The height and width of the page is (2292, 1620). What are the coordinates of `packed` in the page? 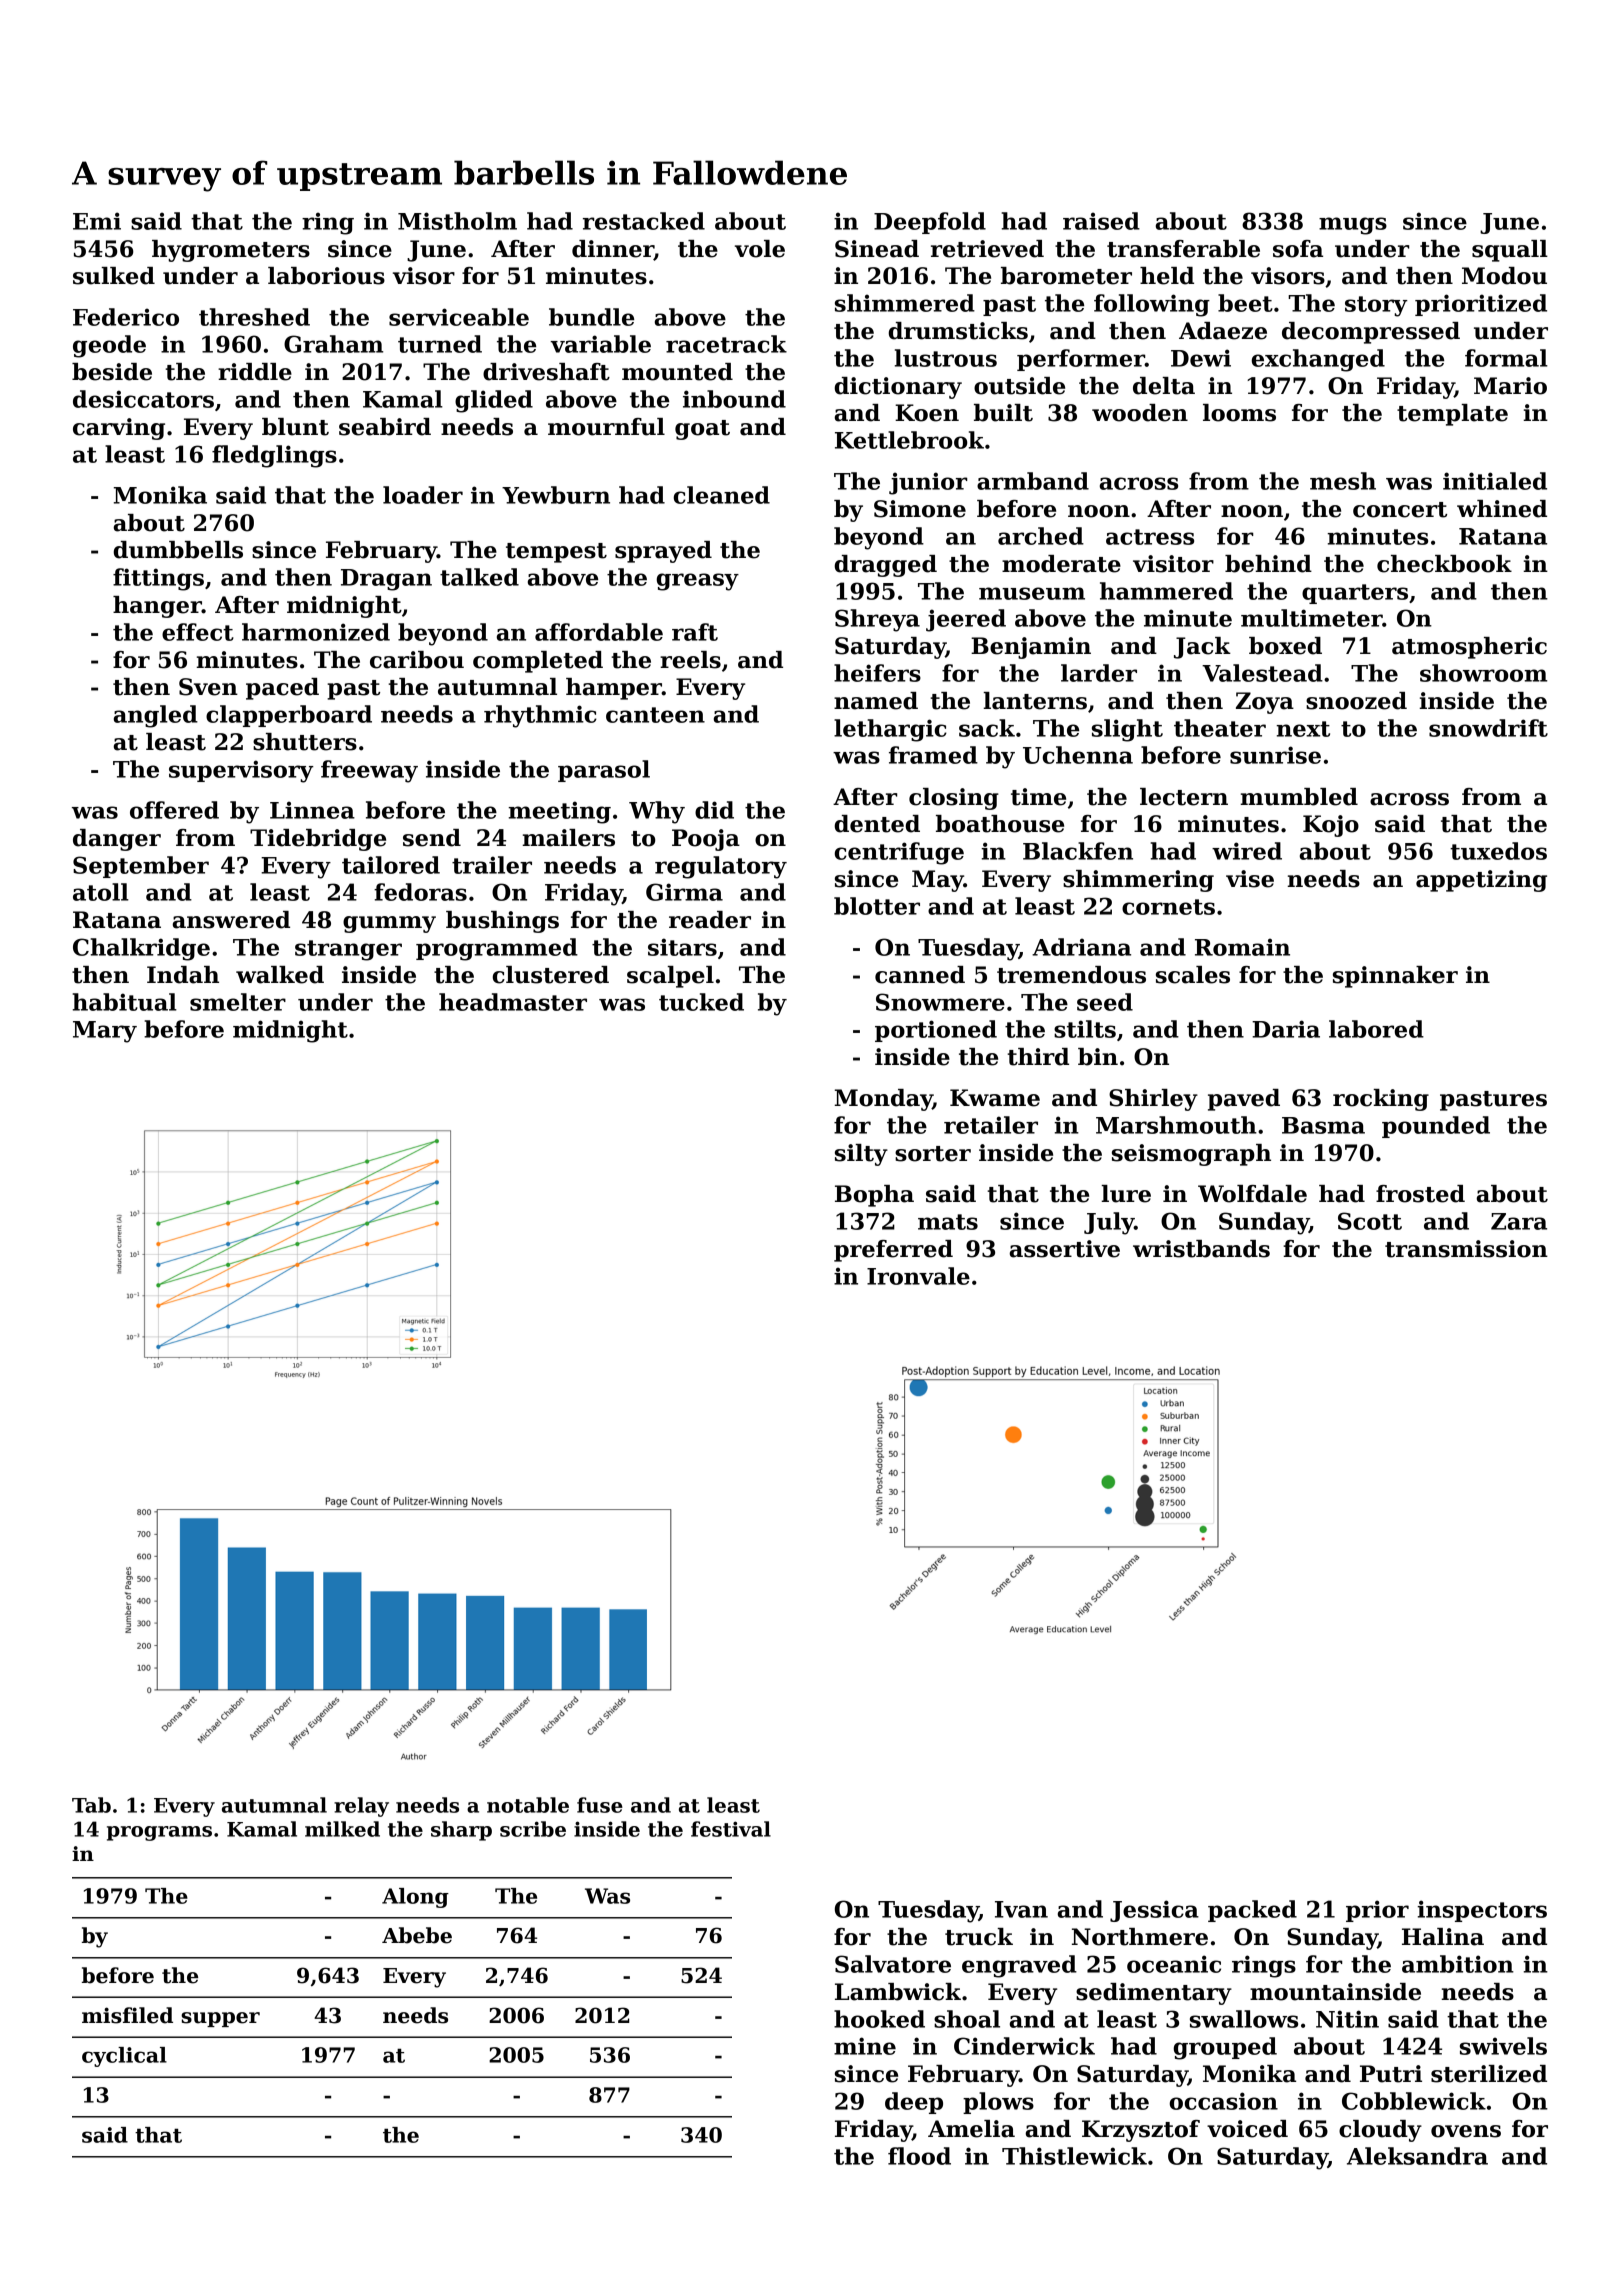 It's located at (1252, 1911).
